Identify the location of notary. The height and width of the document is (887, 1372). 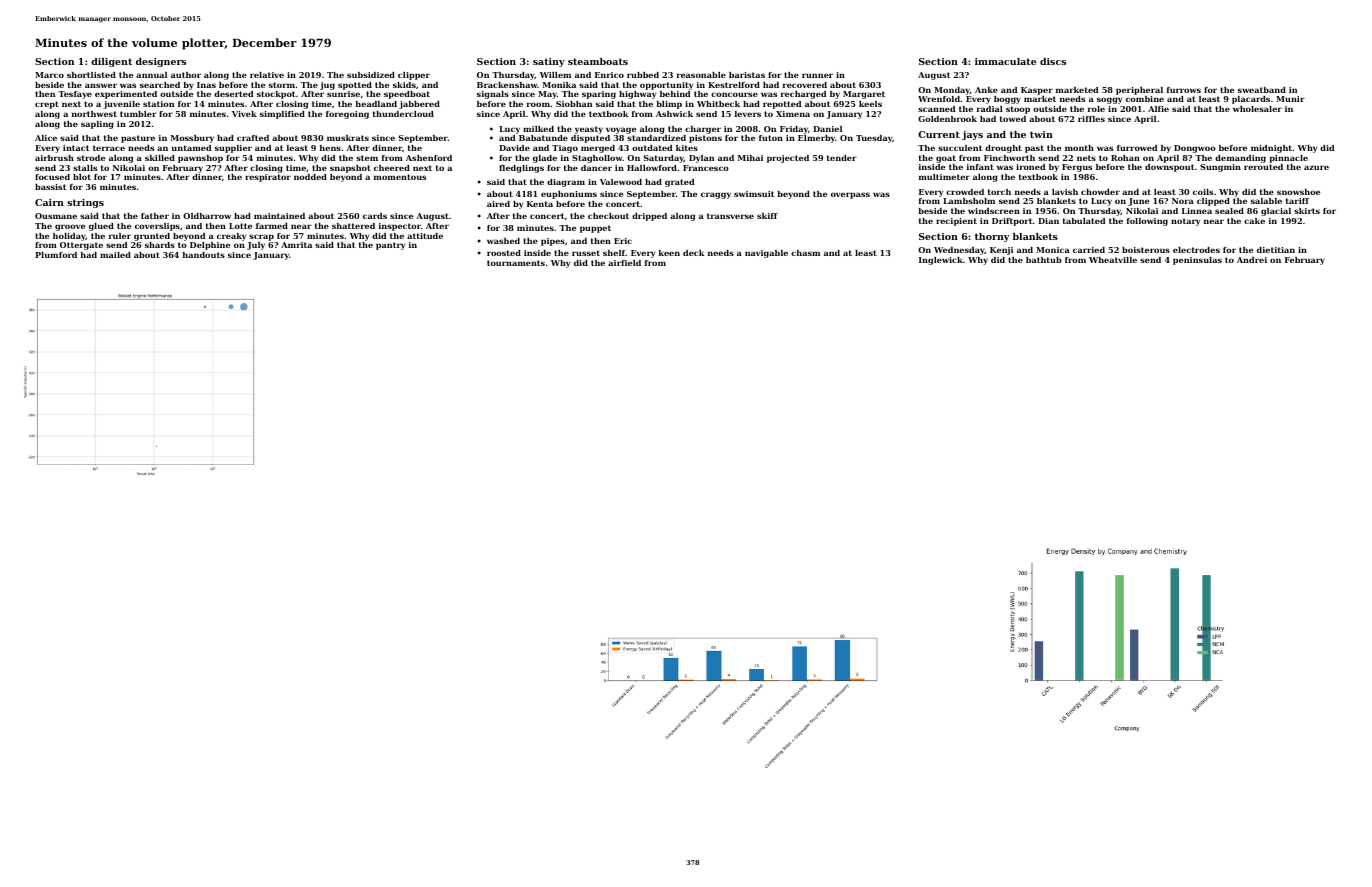
(1185, 222).
